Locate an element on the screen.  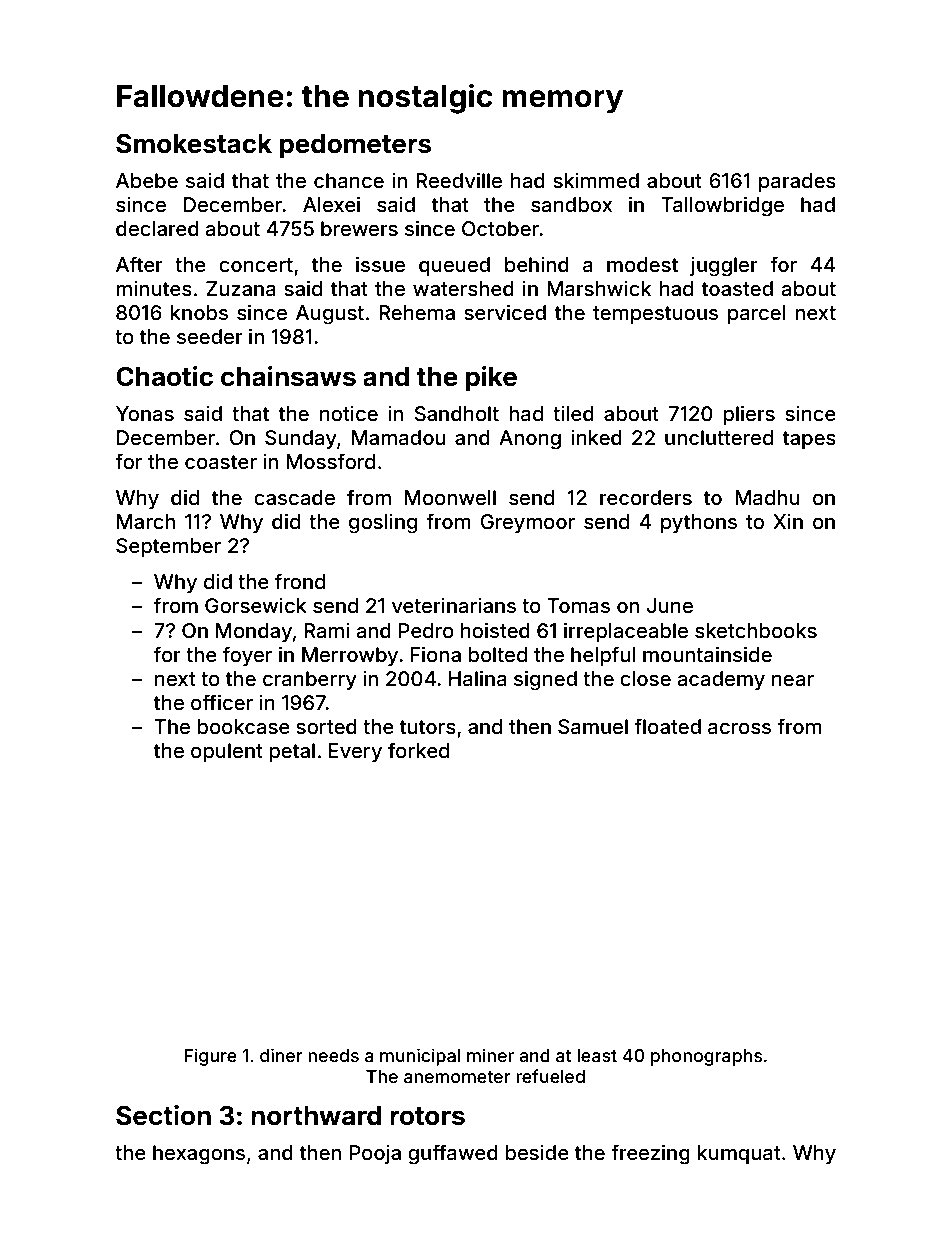
Smokestack is located at coordinates (194, 143).
